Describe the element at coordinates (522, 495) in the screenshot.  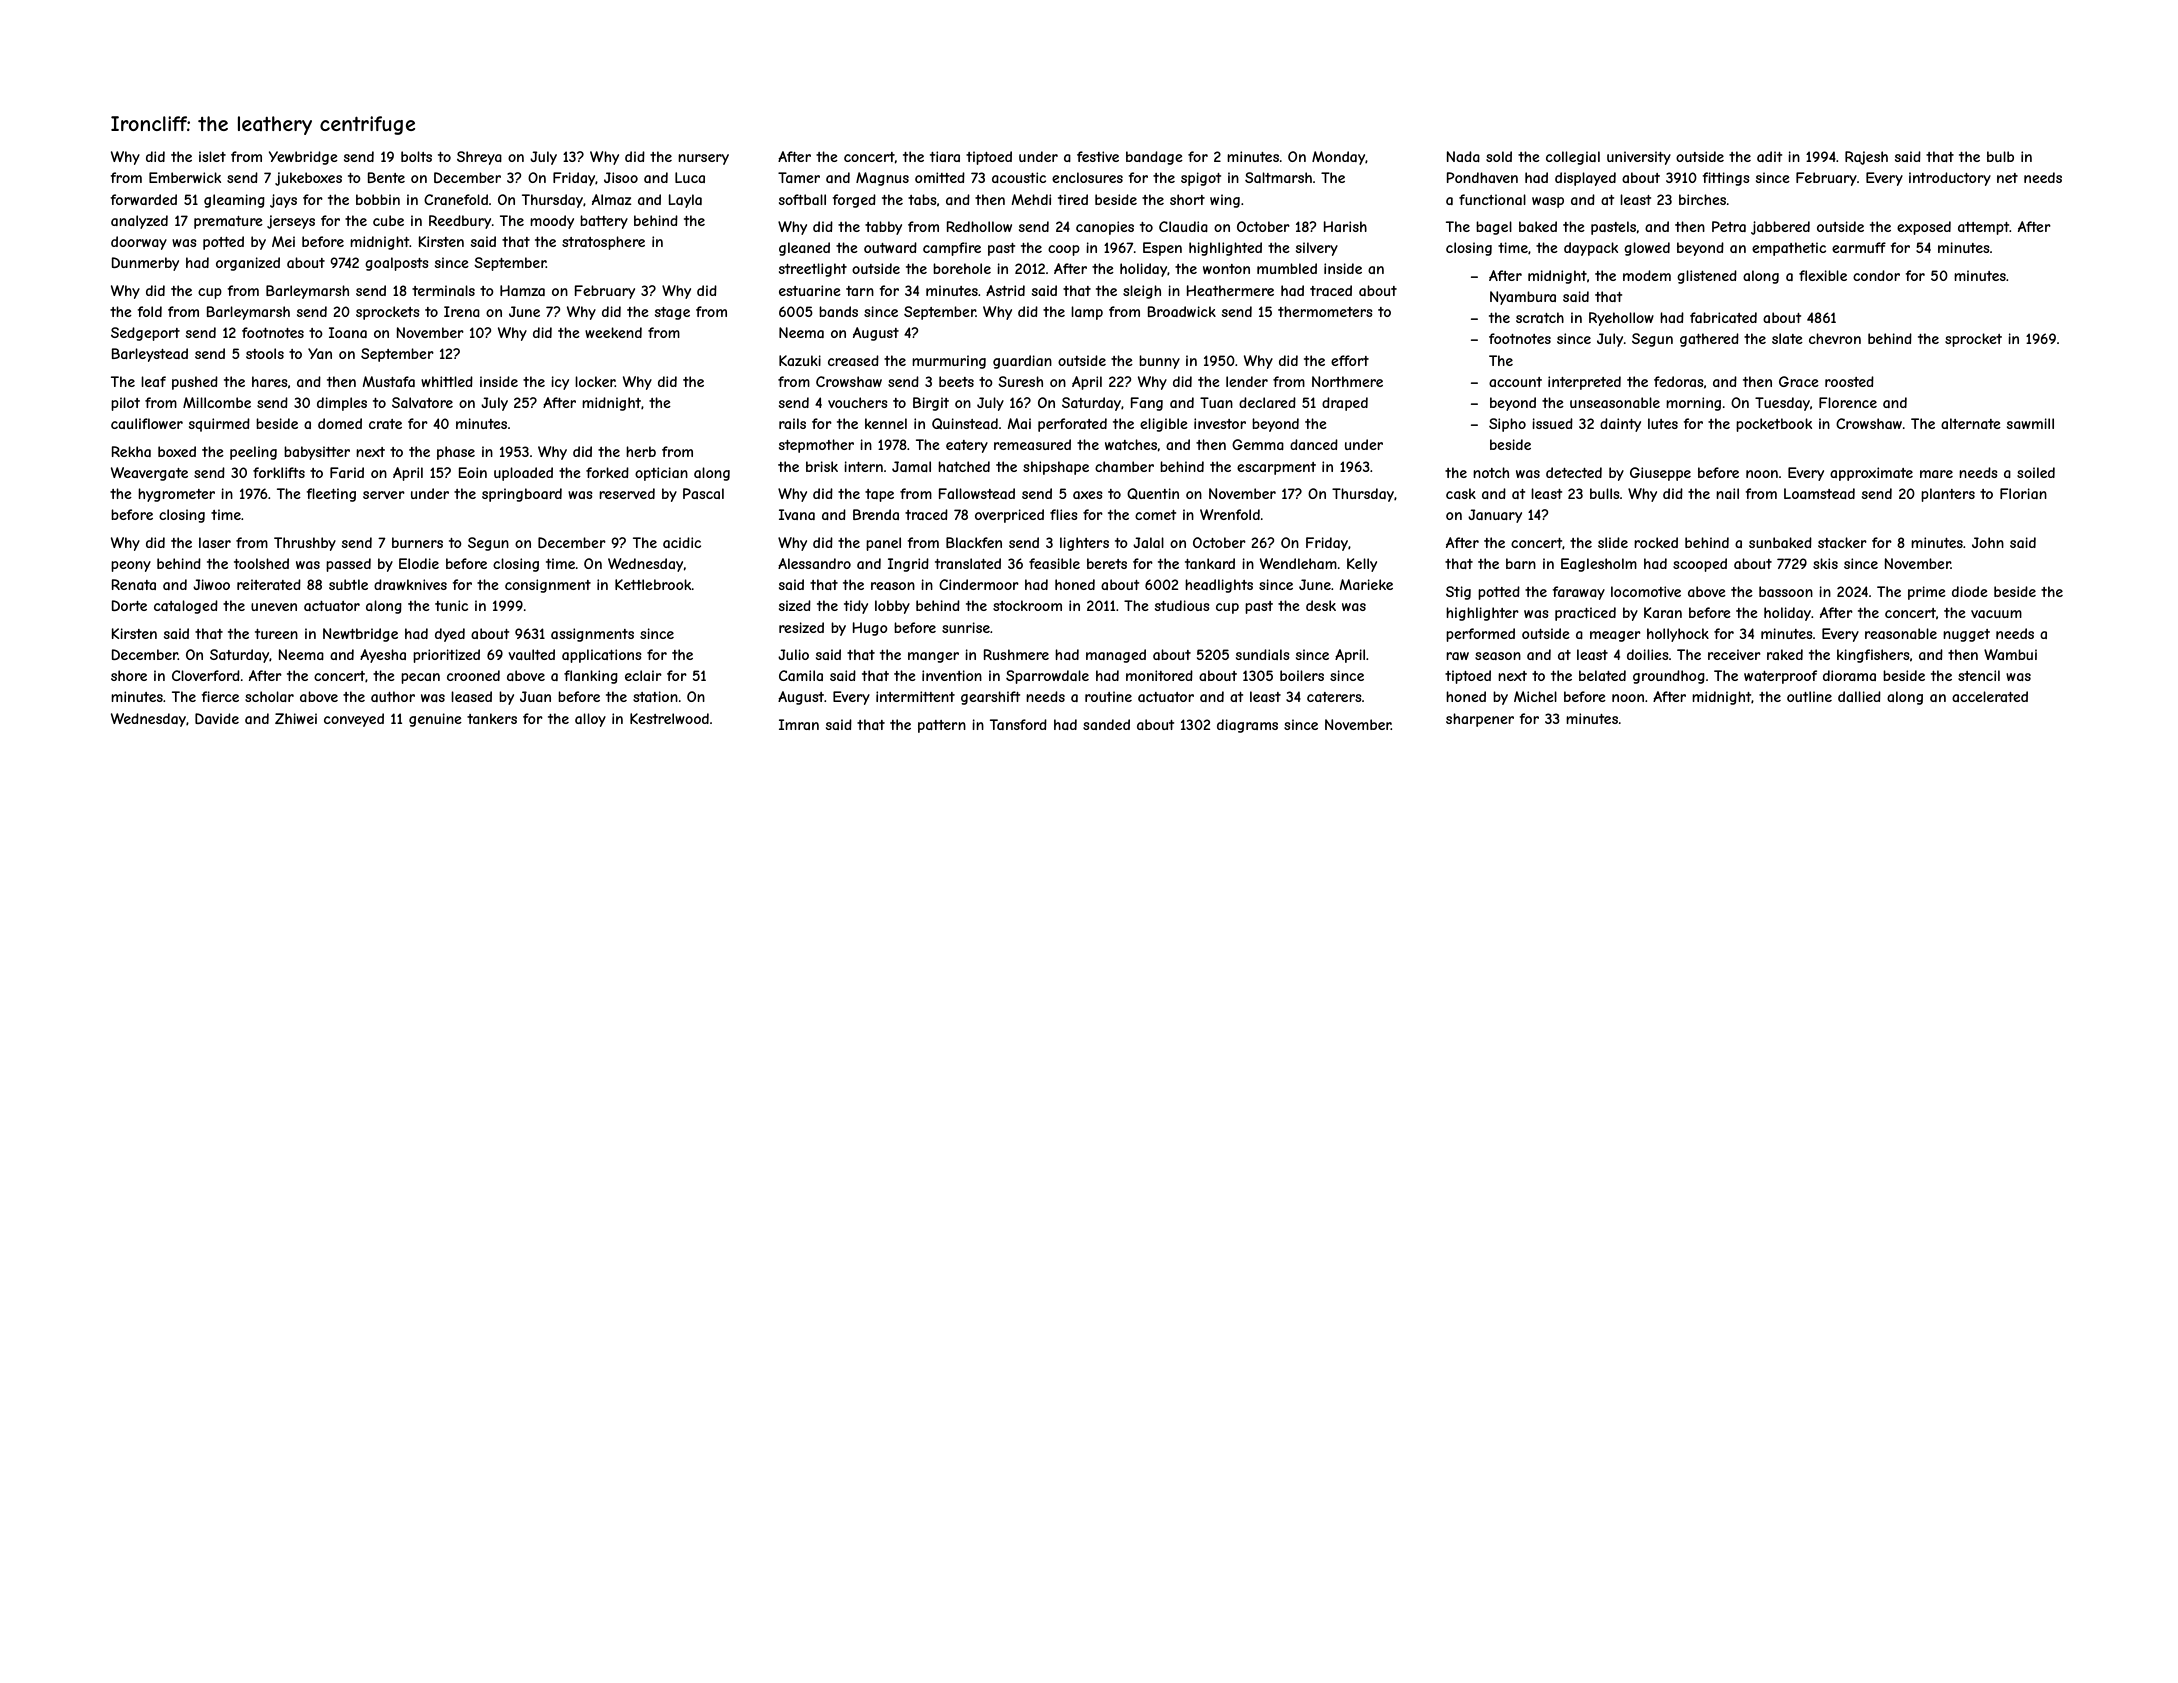
I see `springboard` at that location.
